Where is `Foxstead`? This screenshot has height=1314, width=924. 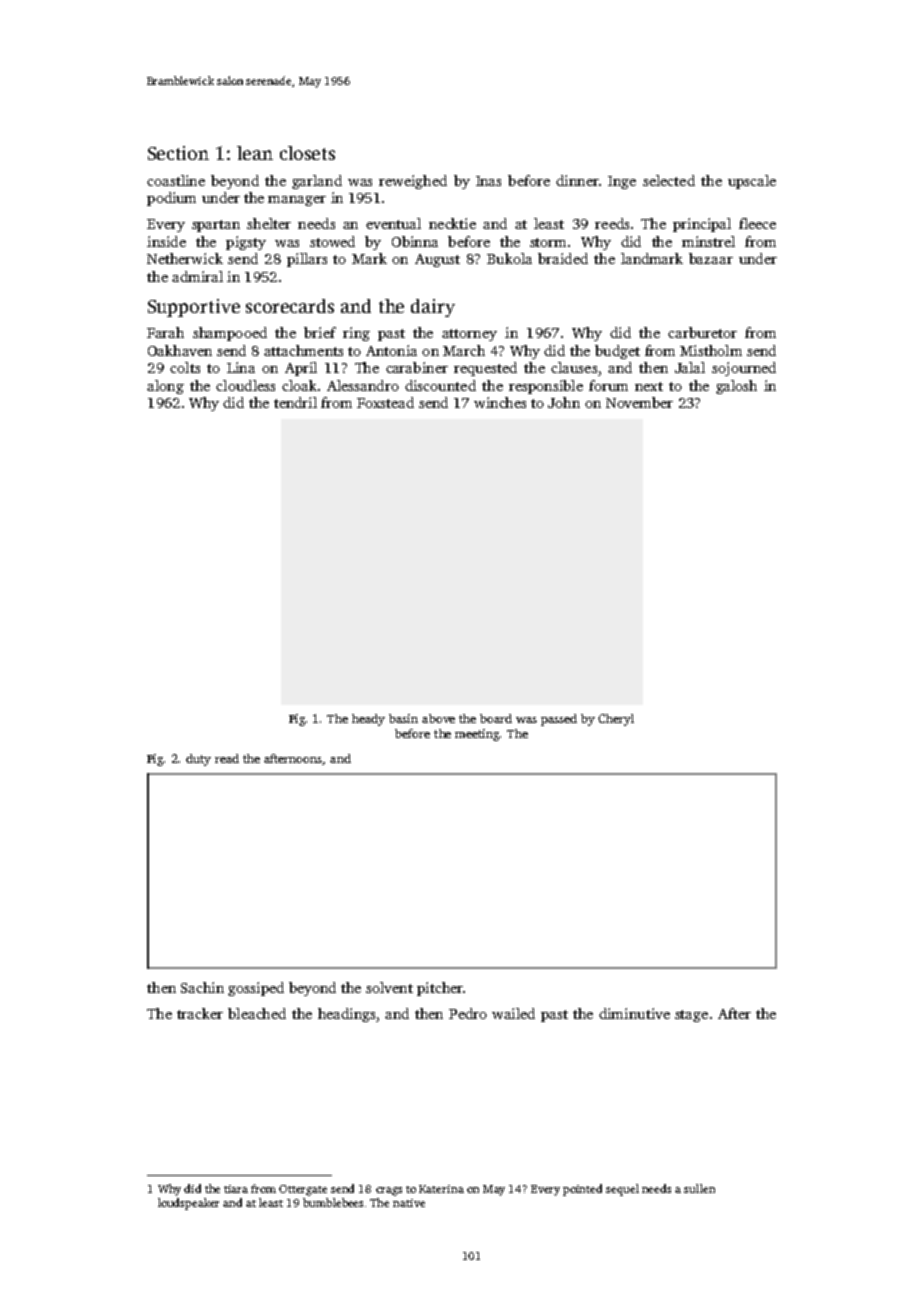
Foxstead is located at coordinates (385, 402).
